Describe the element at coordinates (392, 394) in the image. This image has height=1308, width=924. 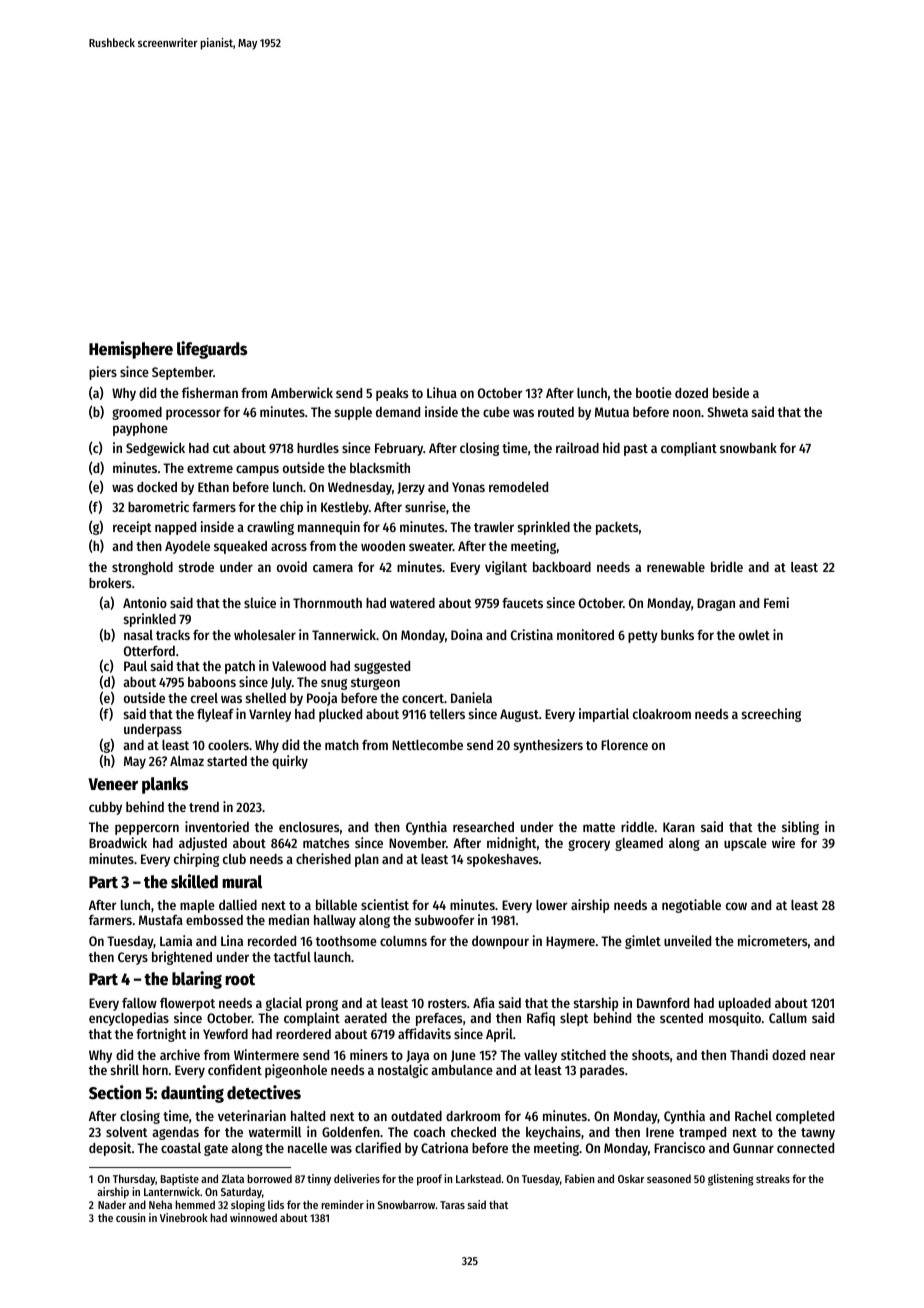
I see `peaks` at that location.
